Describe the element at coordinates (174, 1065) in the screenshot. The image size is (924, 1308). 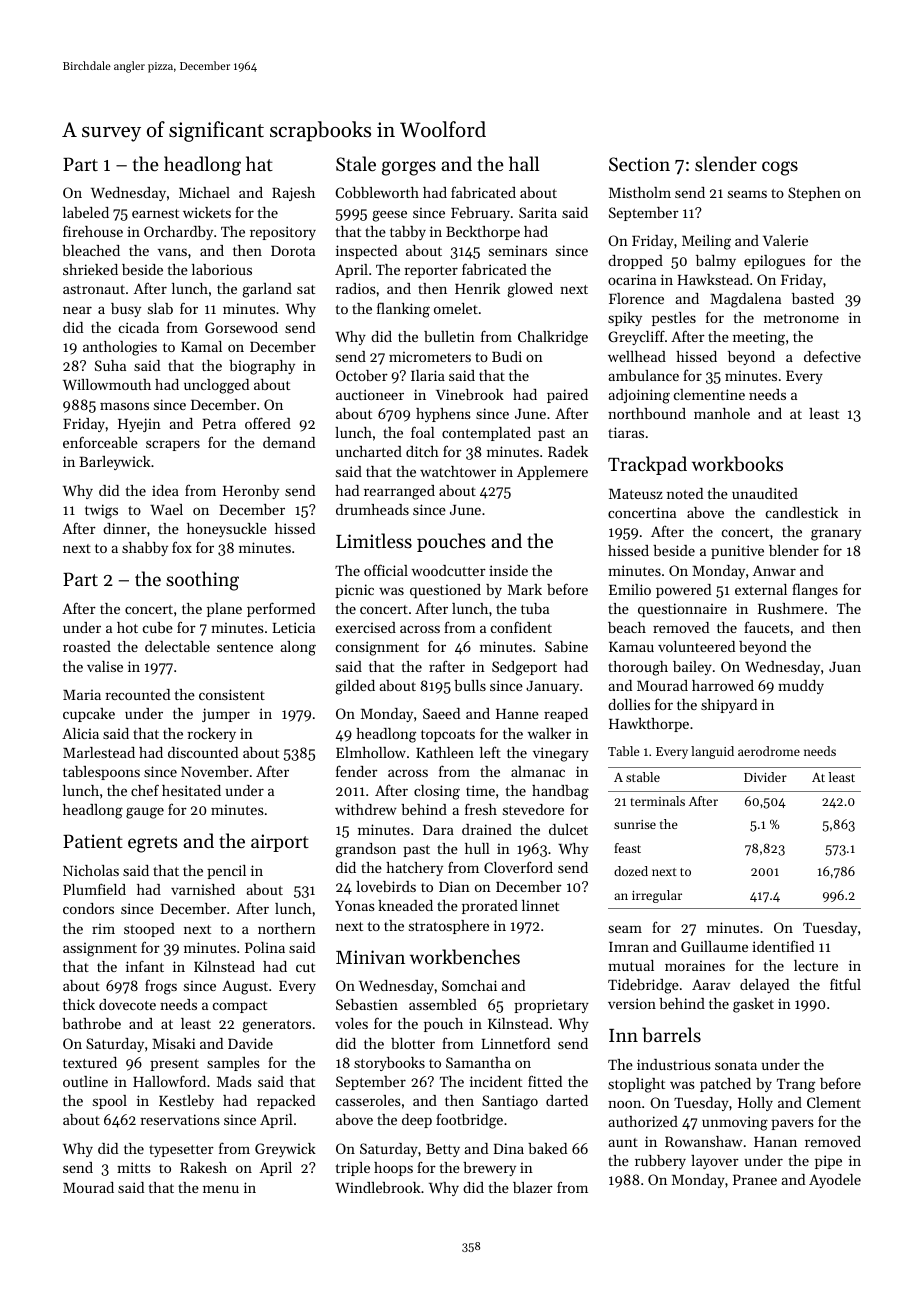
I see `present` at that location.
